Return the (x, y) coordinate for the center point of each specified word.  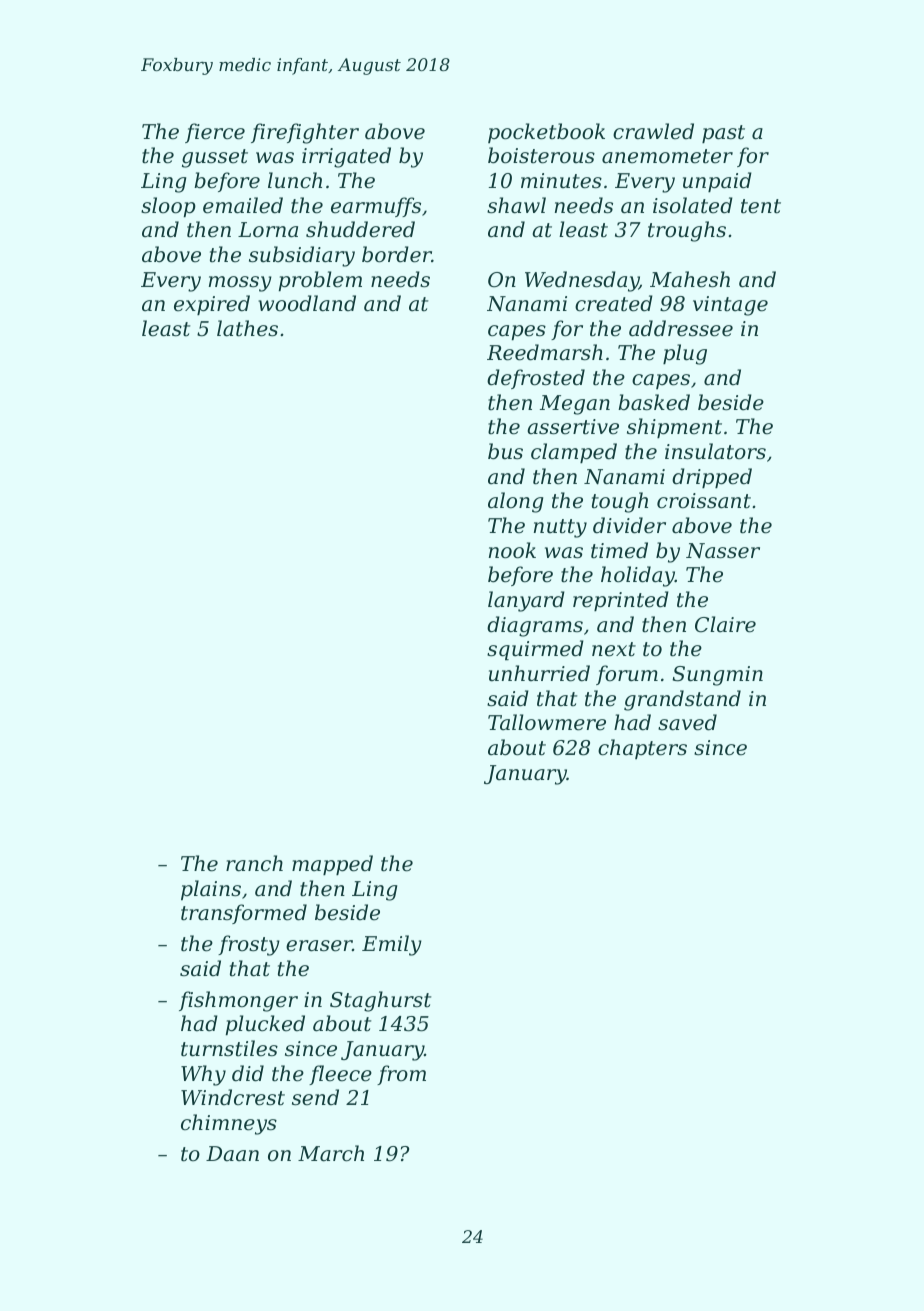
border (397, 254)
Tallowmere (547, 722)
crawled (653, 131)
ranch (254, 863)
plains (211, 890)
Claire (725, 624)
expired (212, 305)
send (315, 1097)
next (614, 649)
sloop (168, 207)
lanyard (526, 601)
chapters (642, 749)
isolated (693, 205)
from (401, 1075)
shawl (516, 205)
